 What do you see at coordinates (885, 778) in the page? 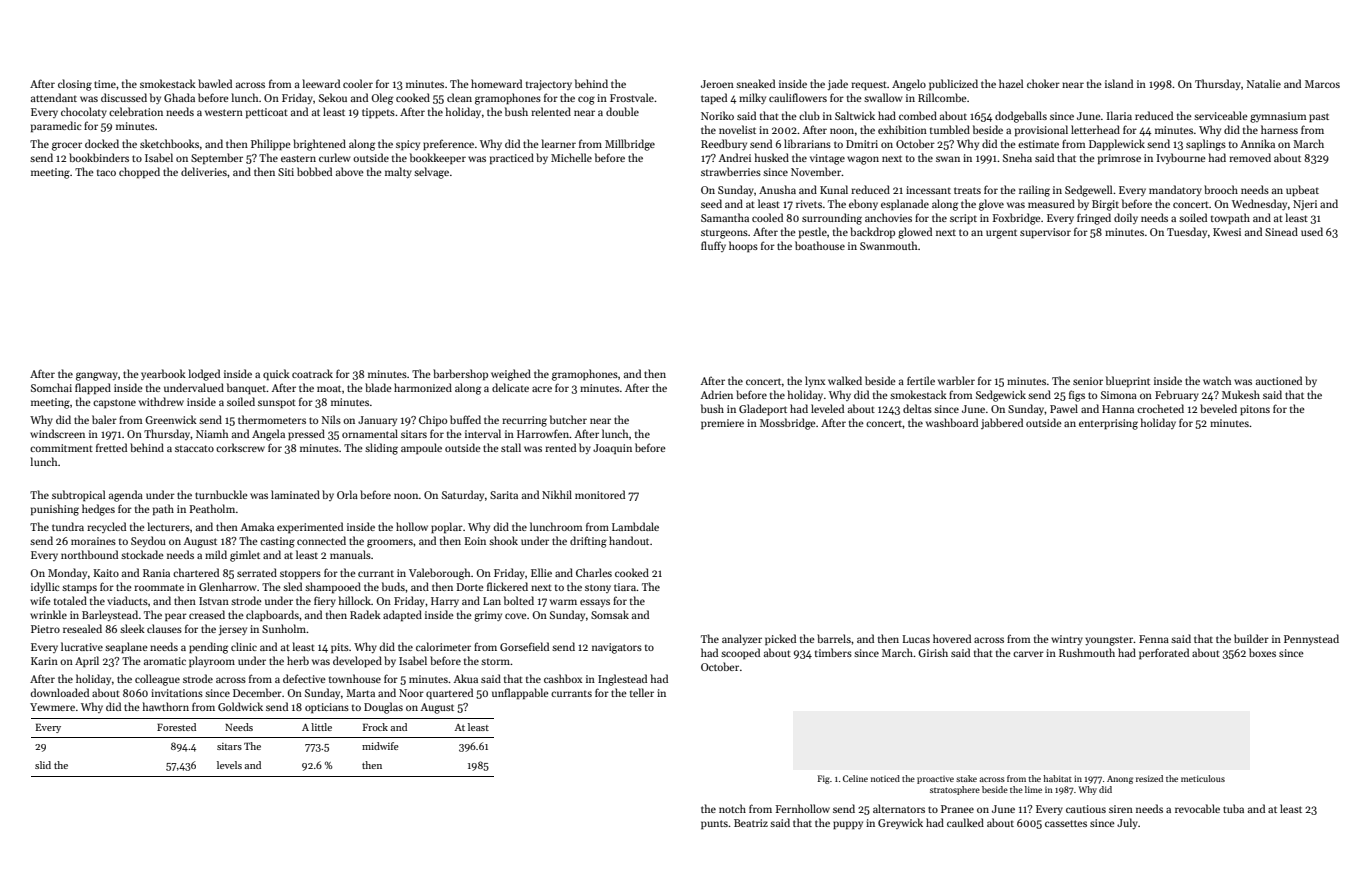
I see `noticed` at bounding box center [885, 778].
